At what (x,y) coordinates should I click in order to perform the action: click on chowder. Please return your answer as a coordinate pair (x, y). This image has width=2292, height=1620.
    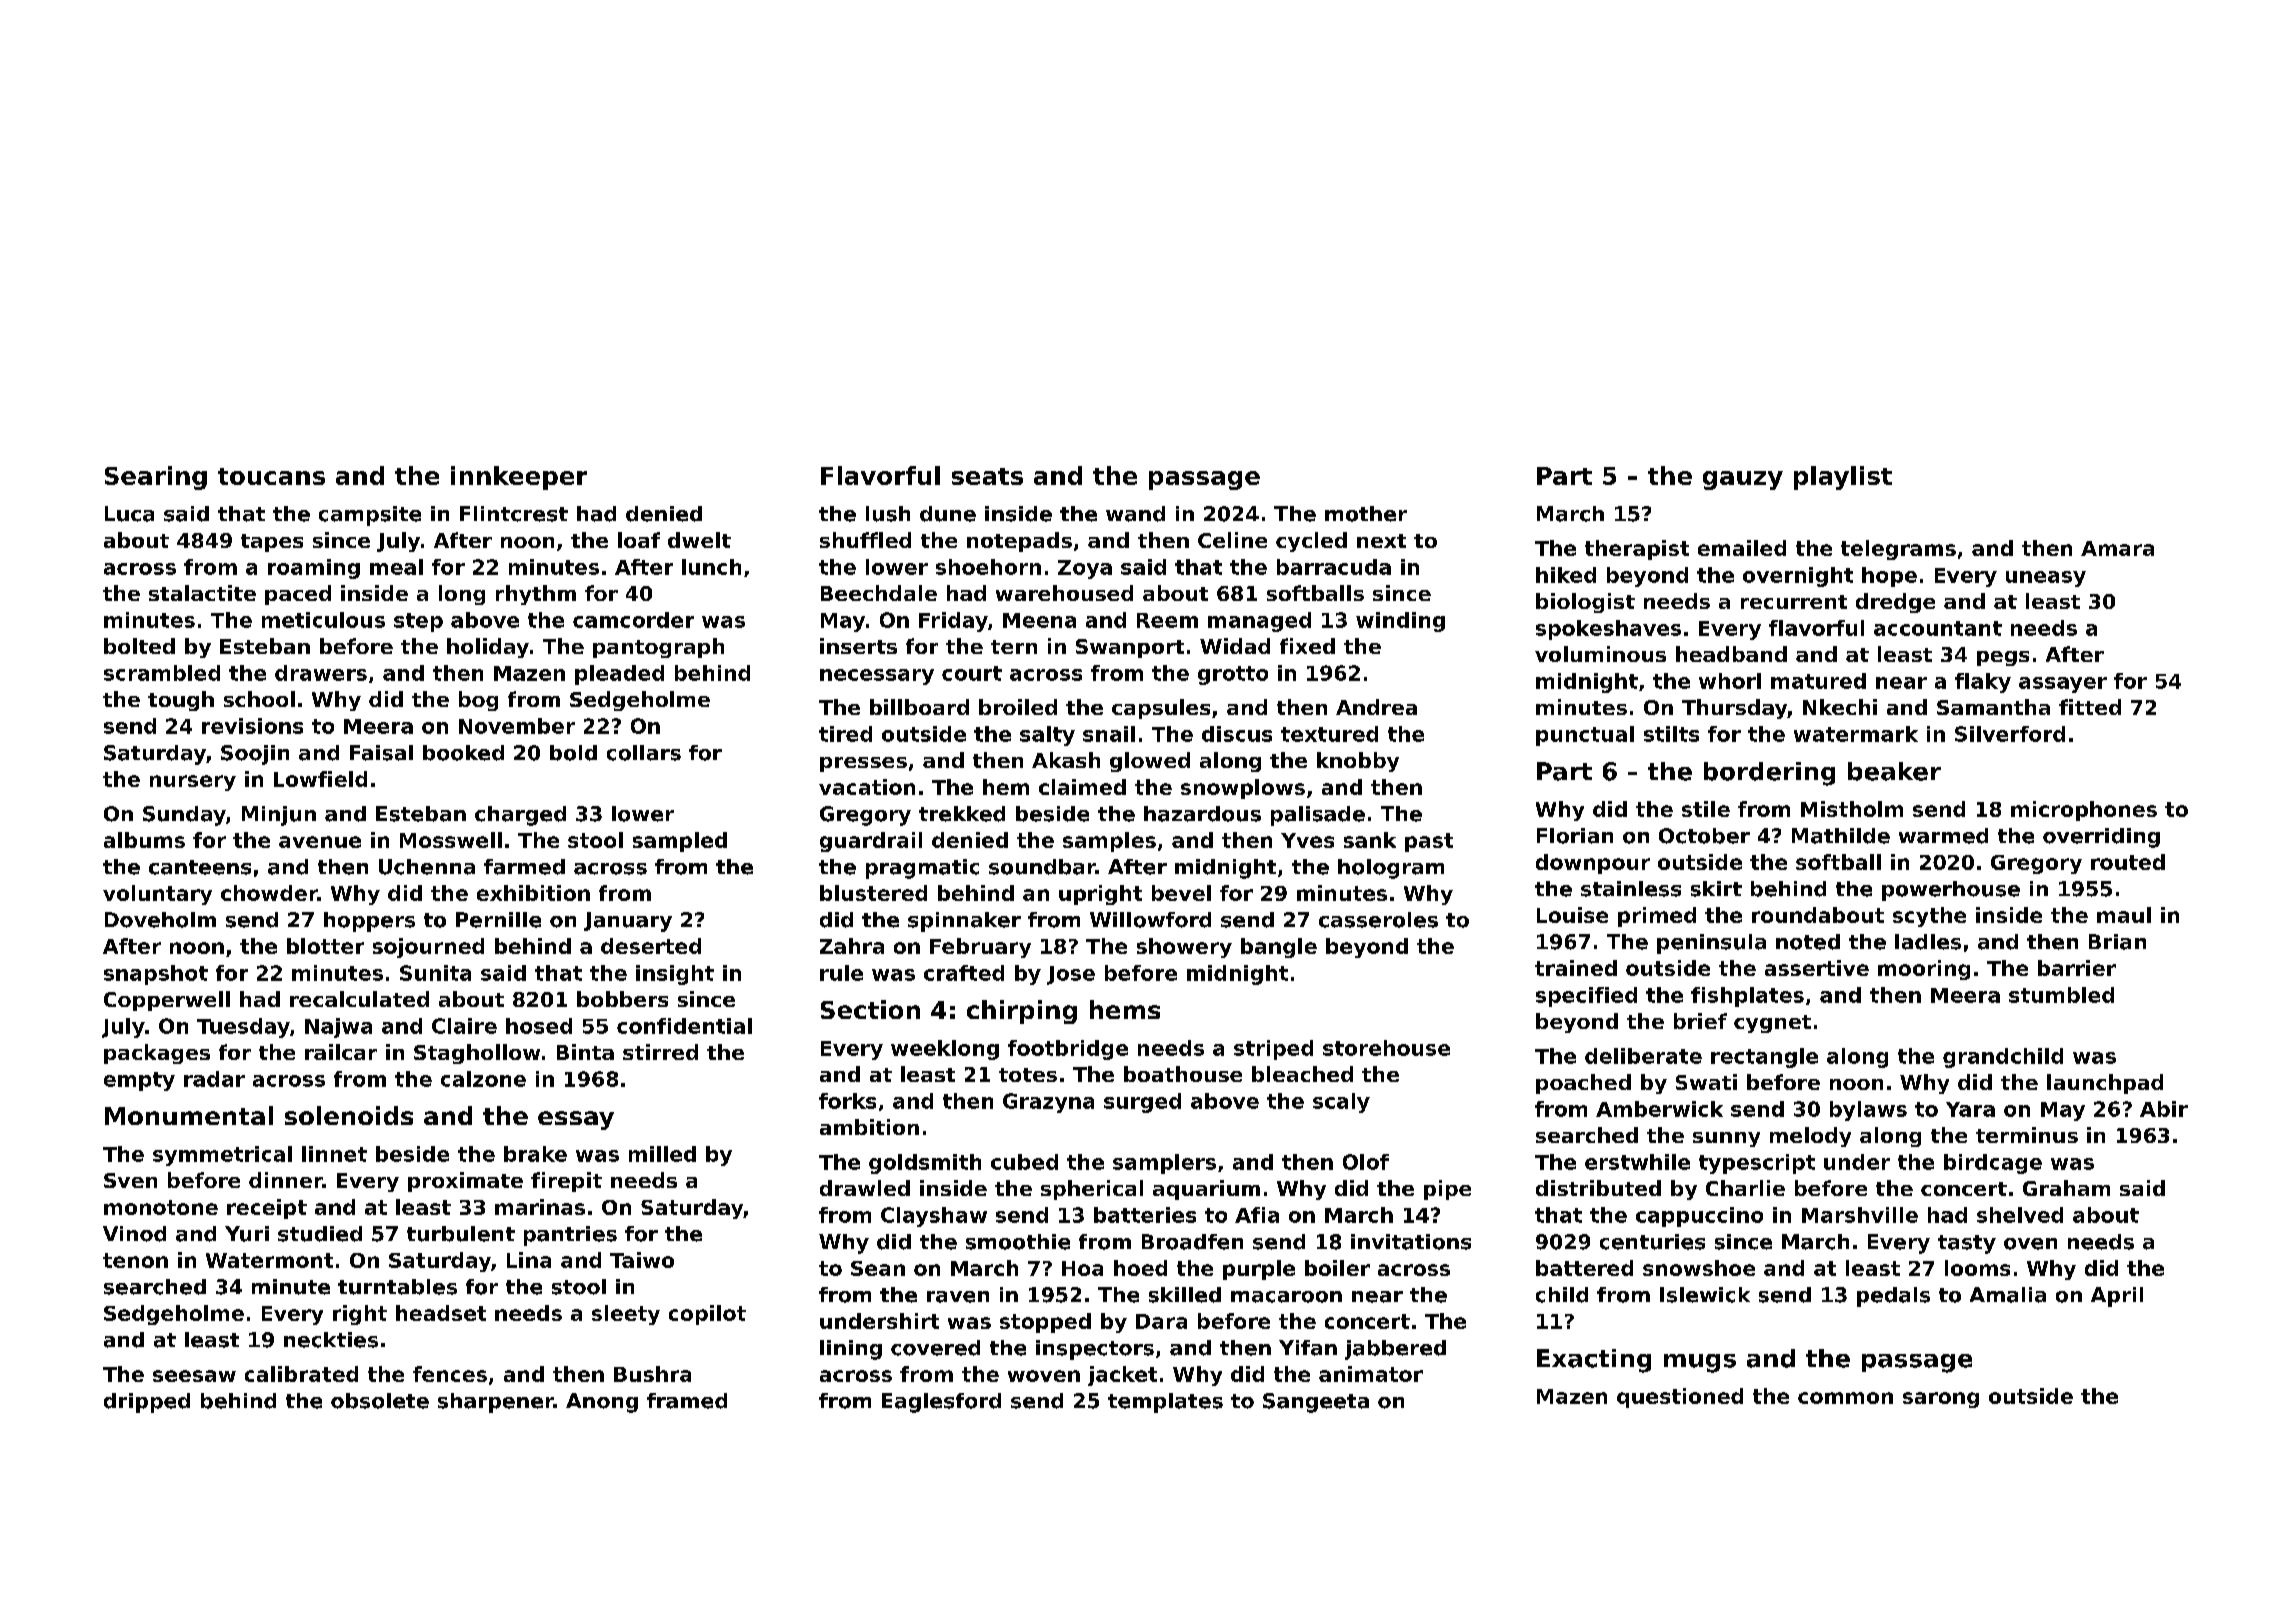
    Looking at the image, I should click on (269, 893).
